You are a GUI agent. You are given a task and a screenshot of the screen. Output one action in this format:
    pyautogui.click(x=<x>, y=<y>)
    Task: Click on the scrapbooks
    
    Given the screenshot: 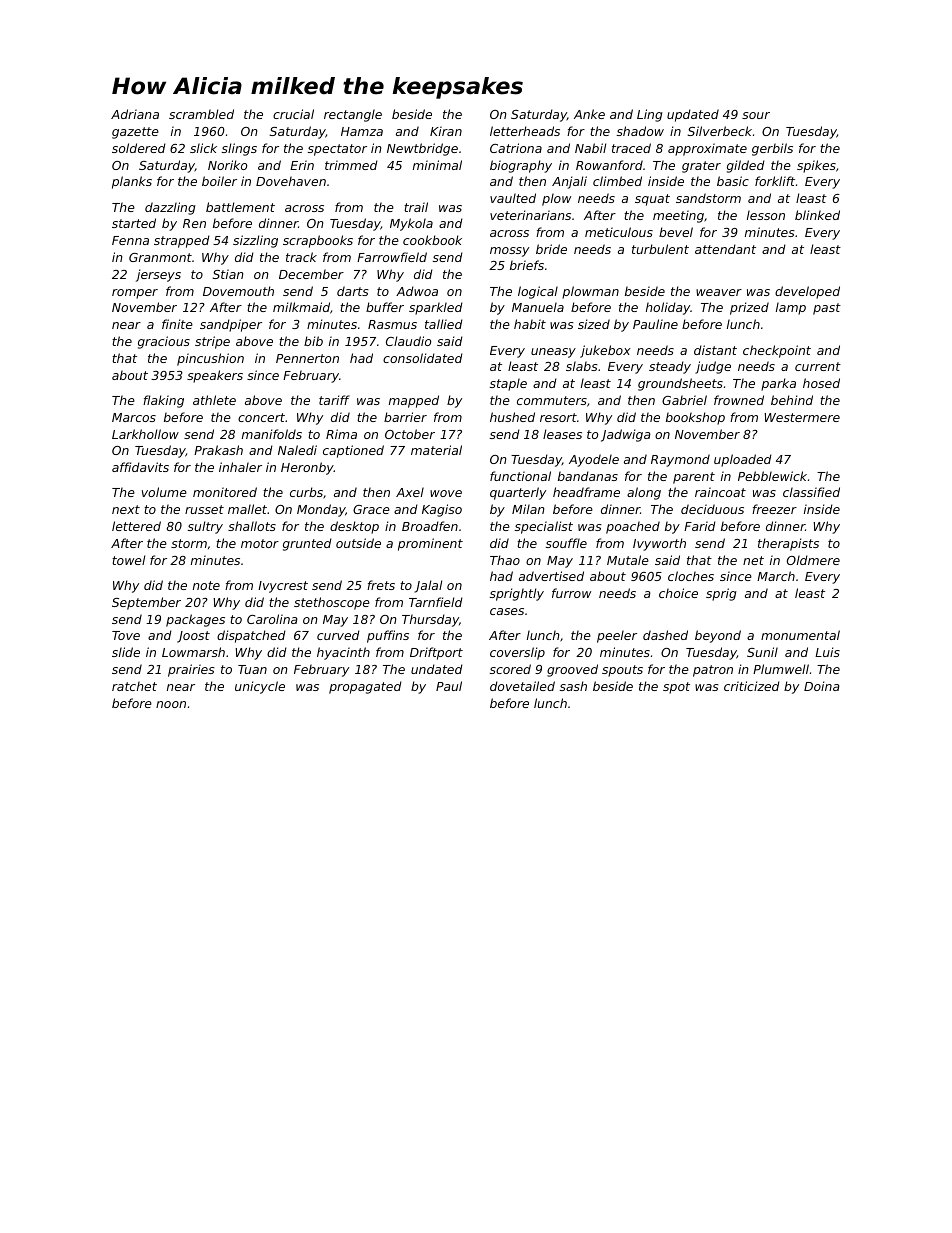 What is the action you would take?
    pyautogui.click(x=318, y=241)
